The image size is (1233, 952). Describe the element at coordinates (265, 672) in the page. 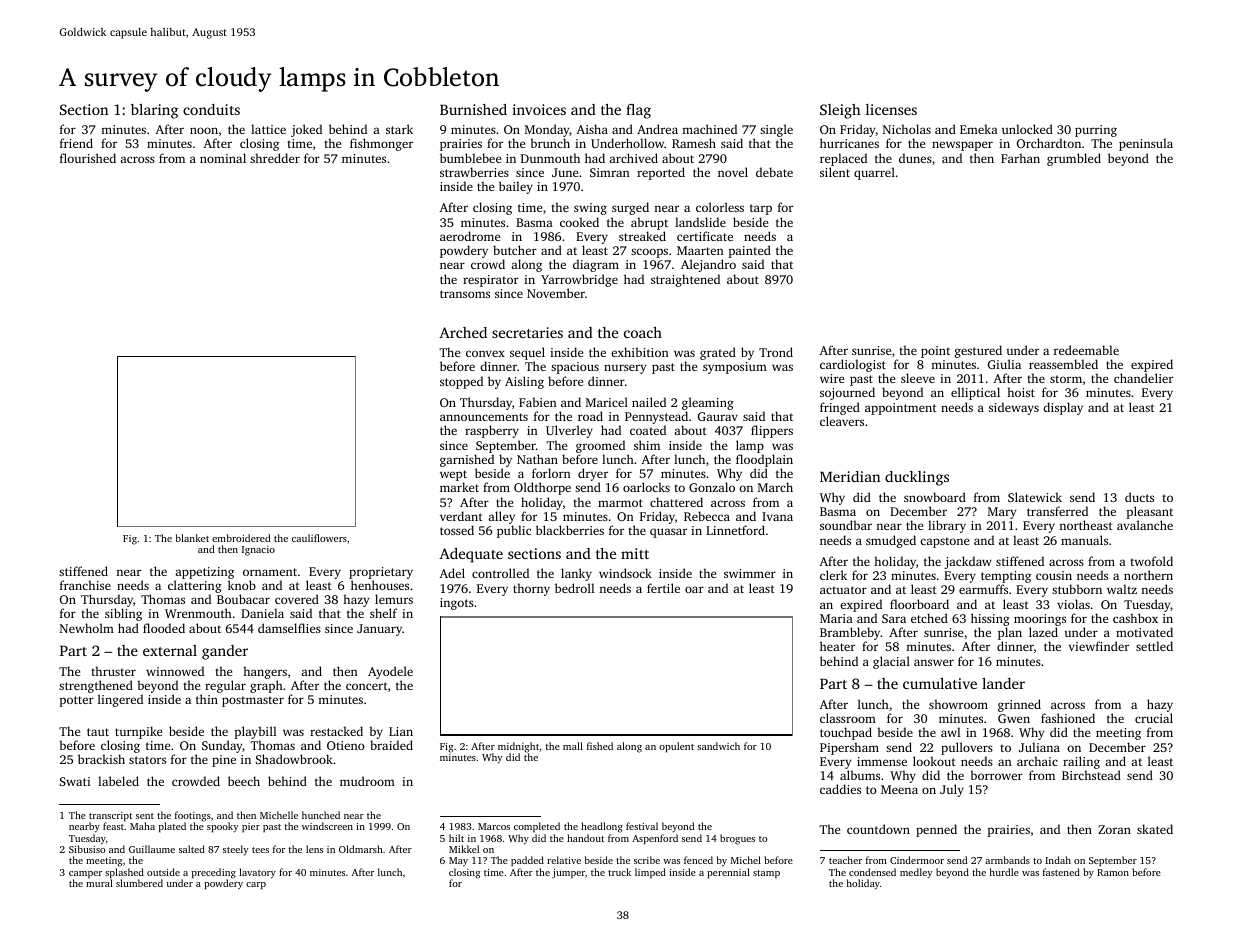

I see `hangers` at that location.
